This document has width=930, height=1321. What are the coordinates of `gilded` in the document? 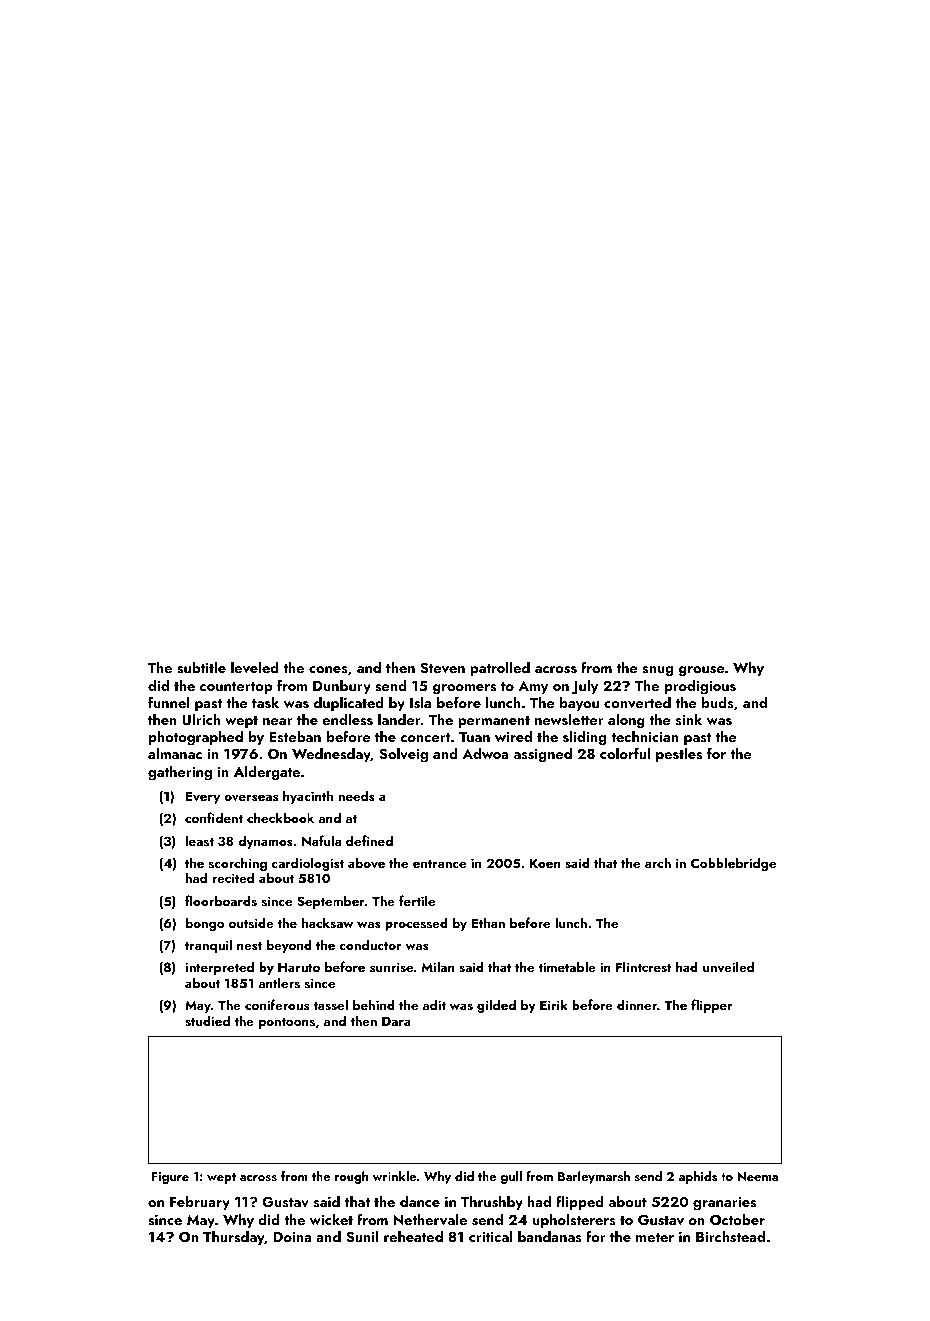 It's located at (496, 1006).
